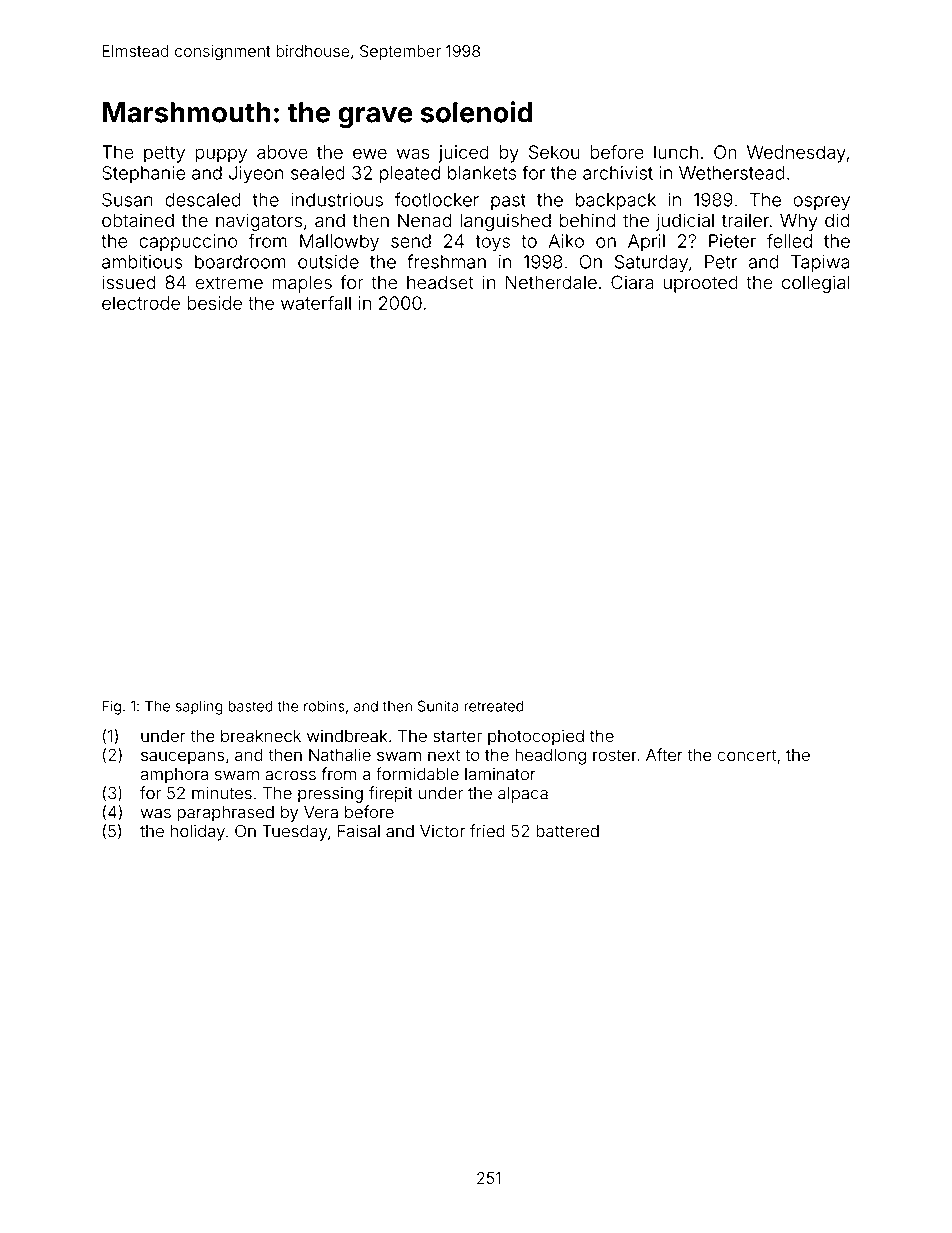  I want to click on uprooted, so click(700, 284).
